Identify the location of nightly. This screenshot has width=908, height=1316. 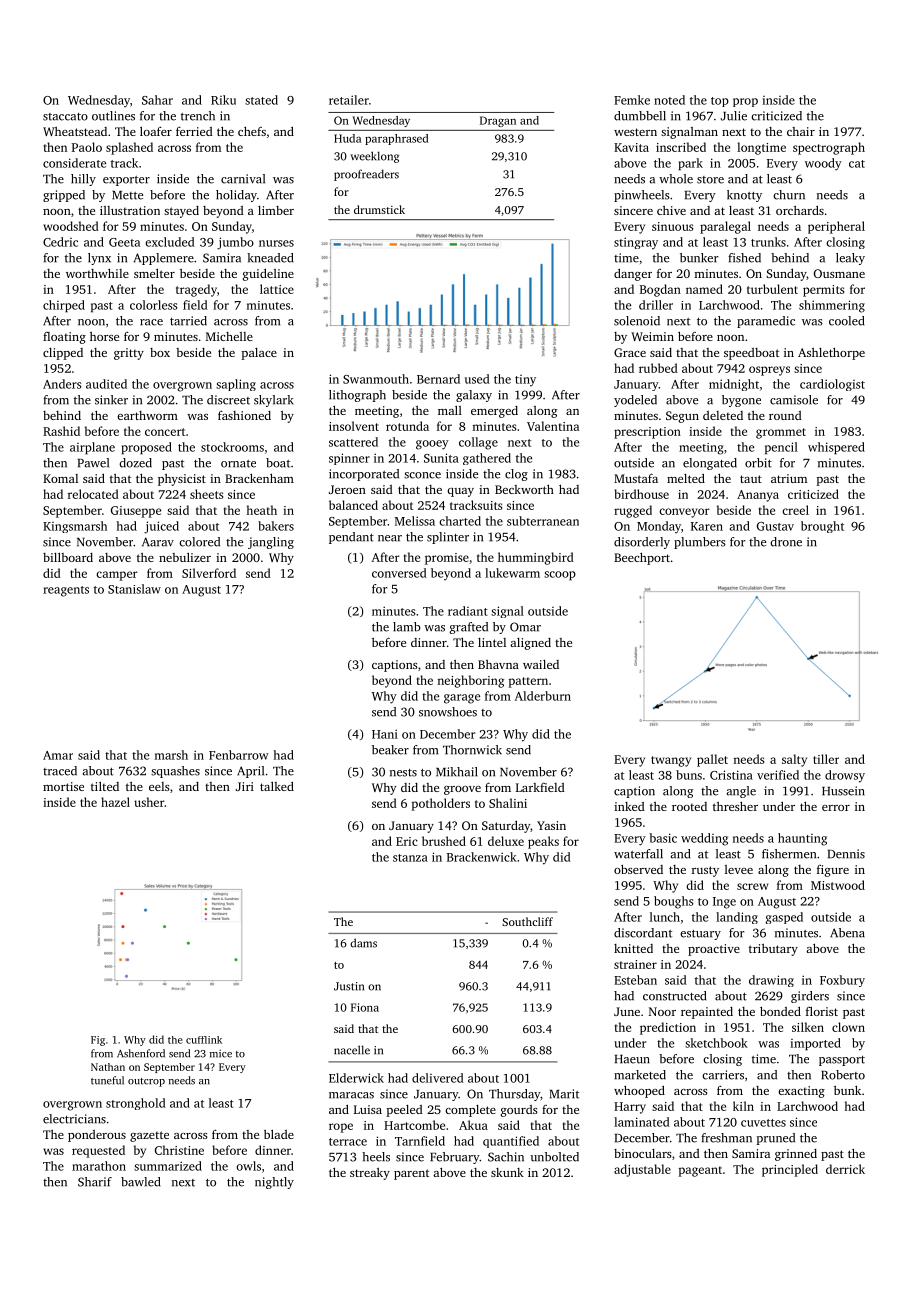
(274, 1183).
